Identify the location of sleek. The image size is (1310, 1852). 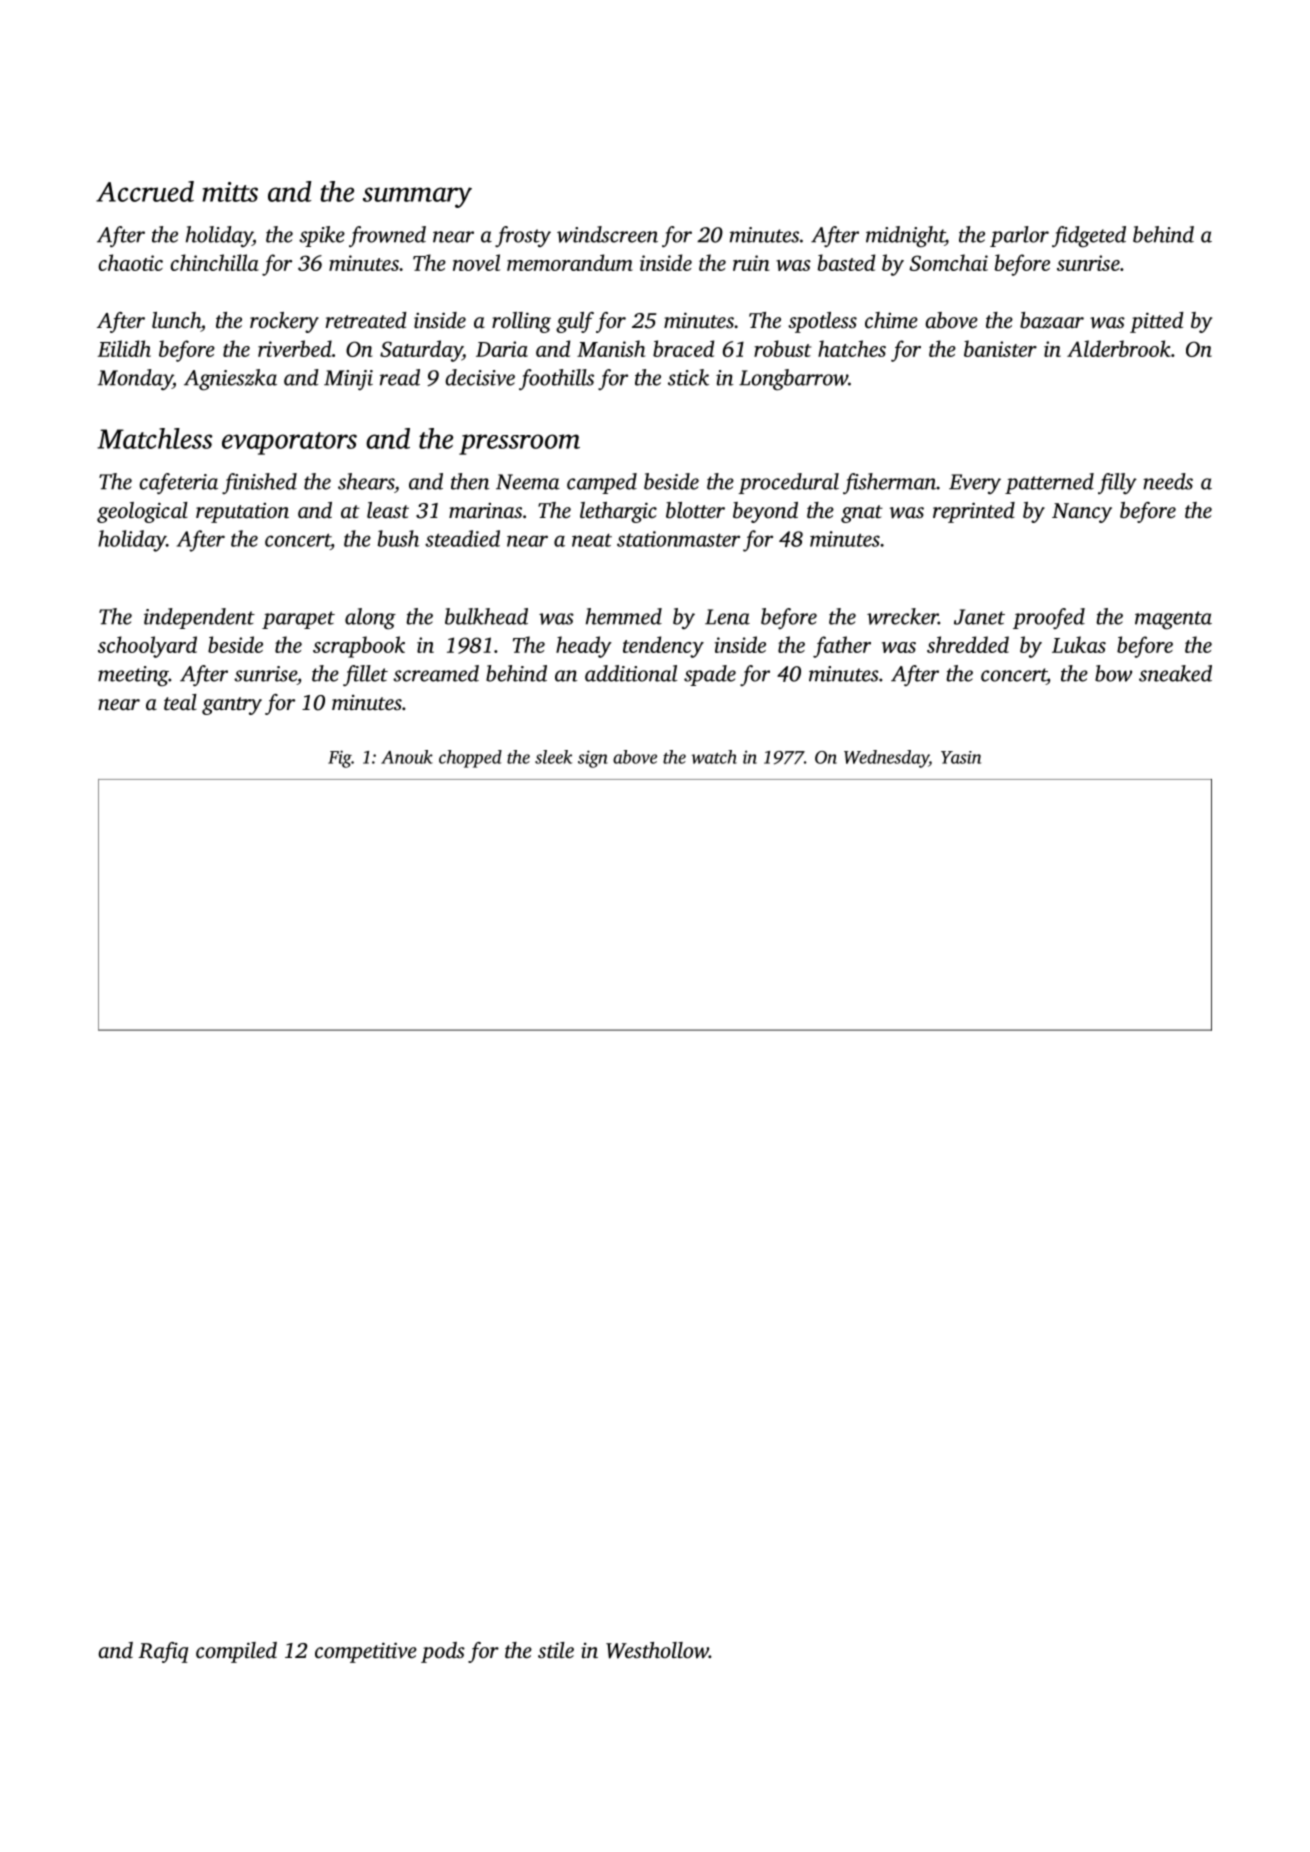
(553, 757).
